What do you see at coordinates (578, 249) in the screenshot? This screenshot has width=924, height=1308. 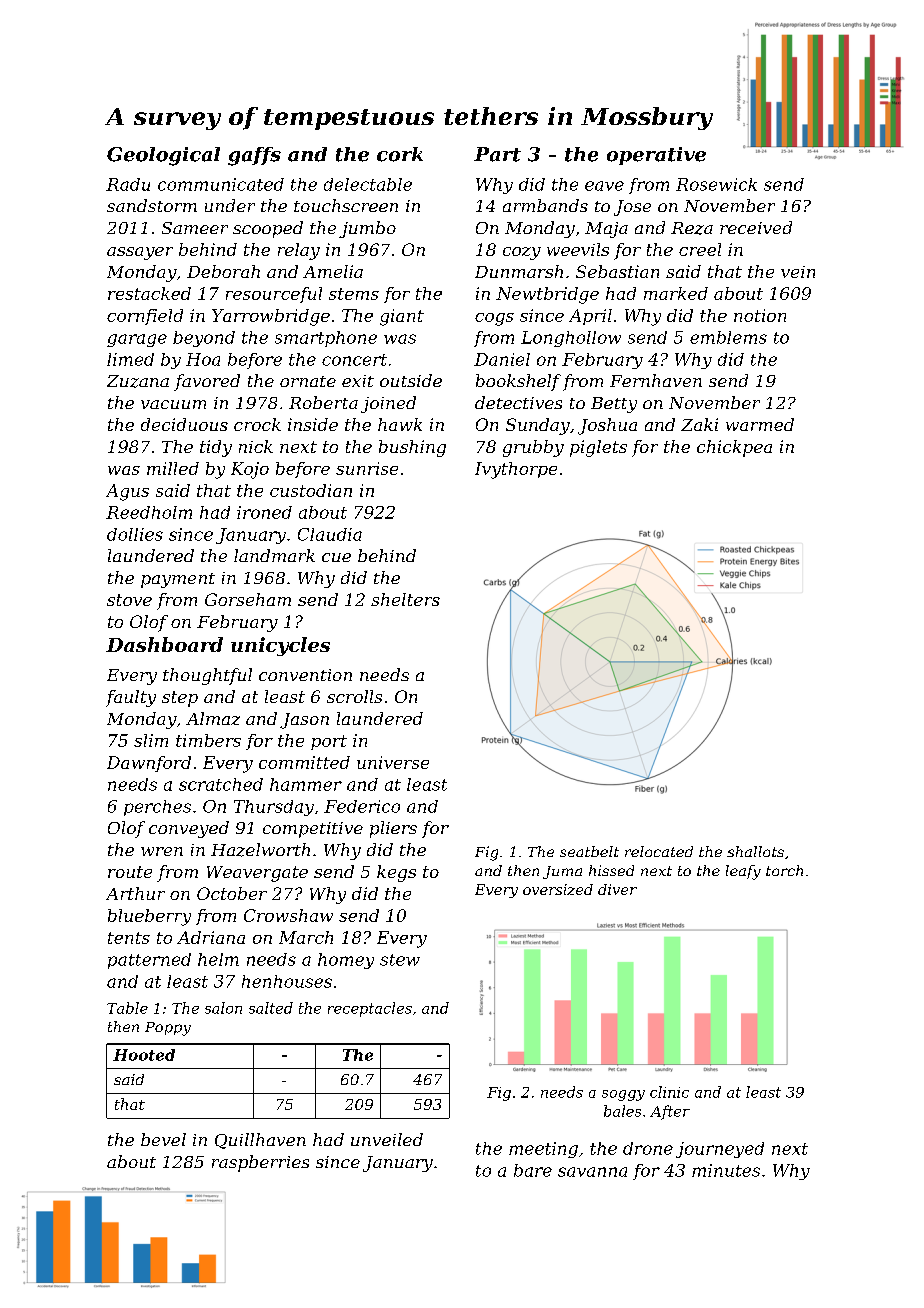 I see `weevils` at bounding box center [578, 249].
